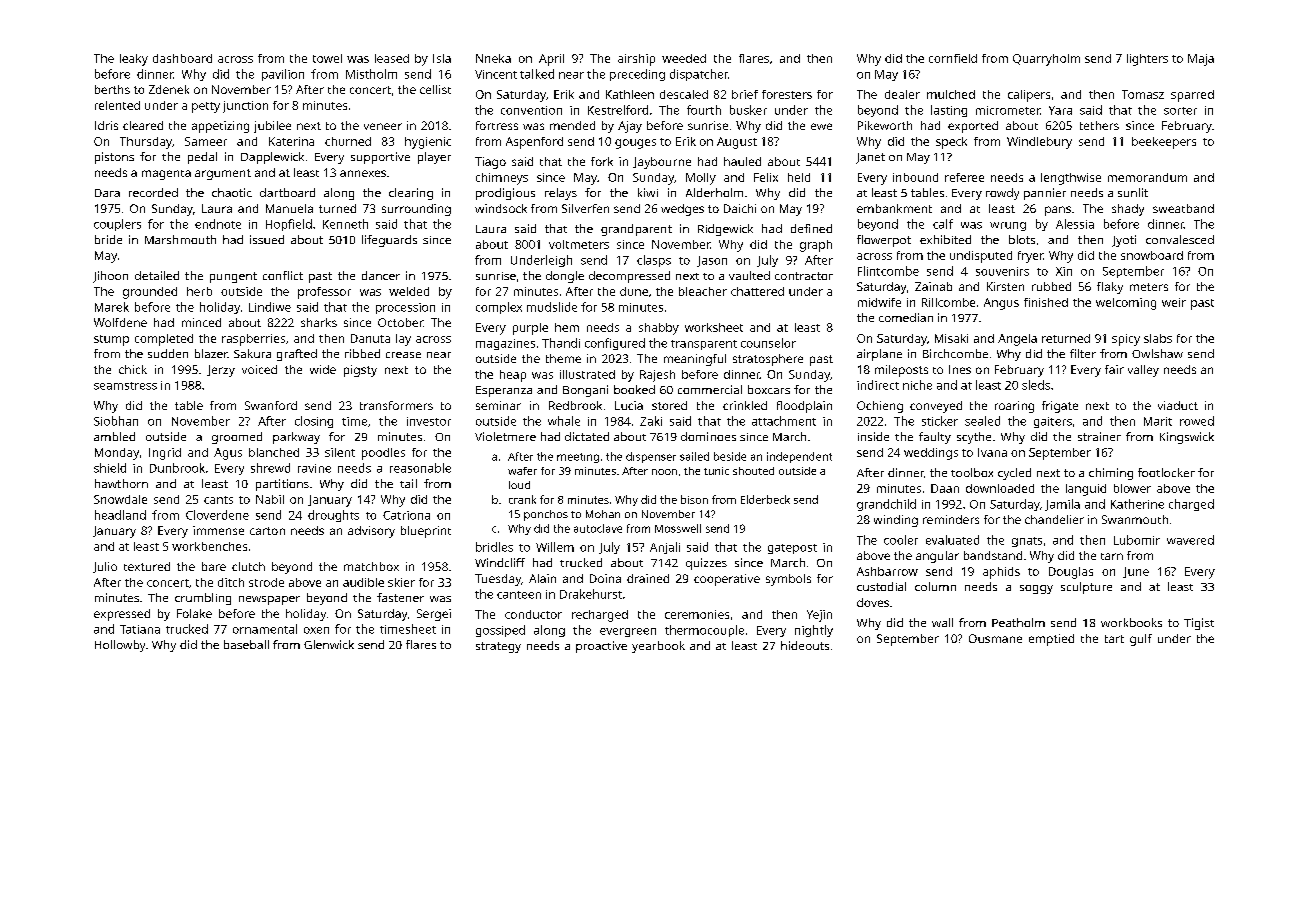 Image resolution: width=1308 pixels, height=924 pixels. Describe the element at coordinates (995, 638) in the page. I see `Ousmane` at that location.
